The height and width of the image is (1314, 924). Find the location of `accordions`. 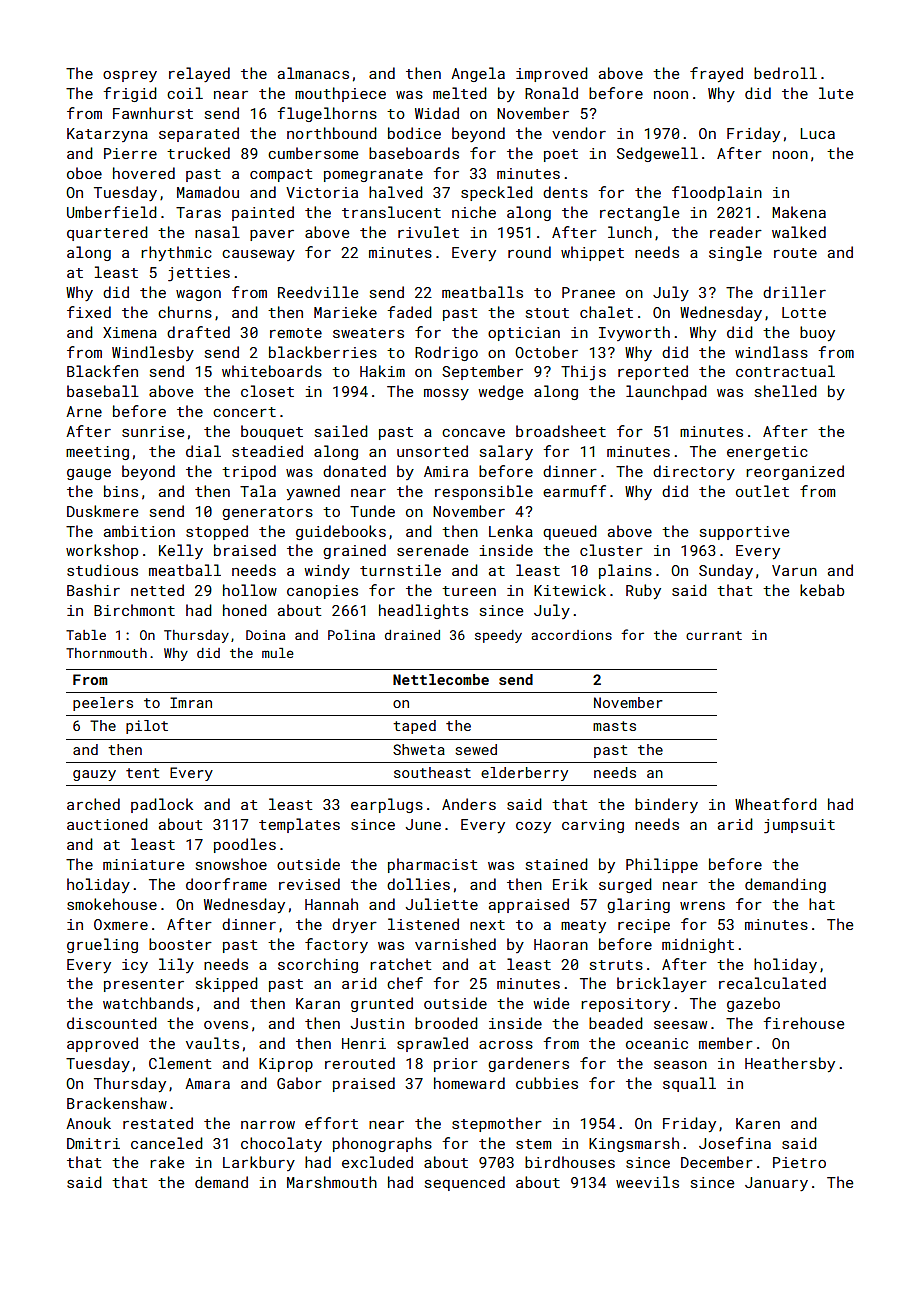

accordions is located at coordinates (571, 635).
